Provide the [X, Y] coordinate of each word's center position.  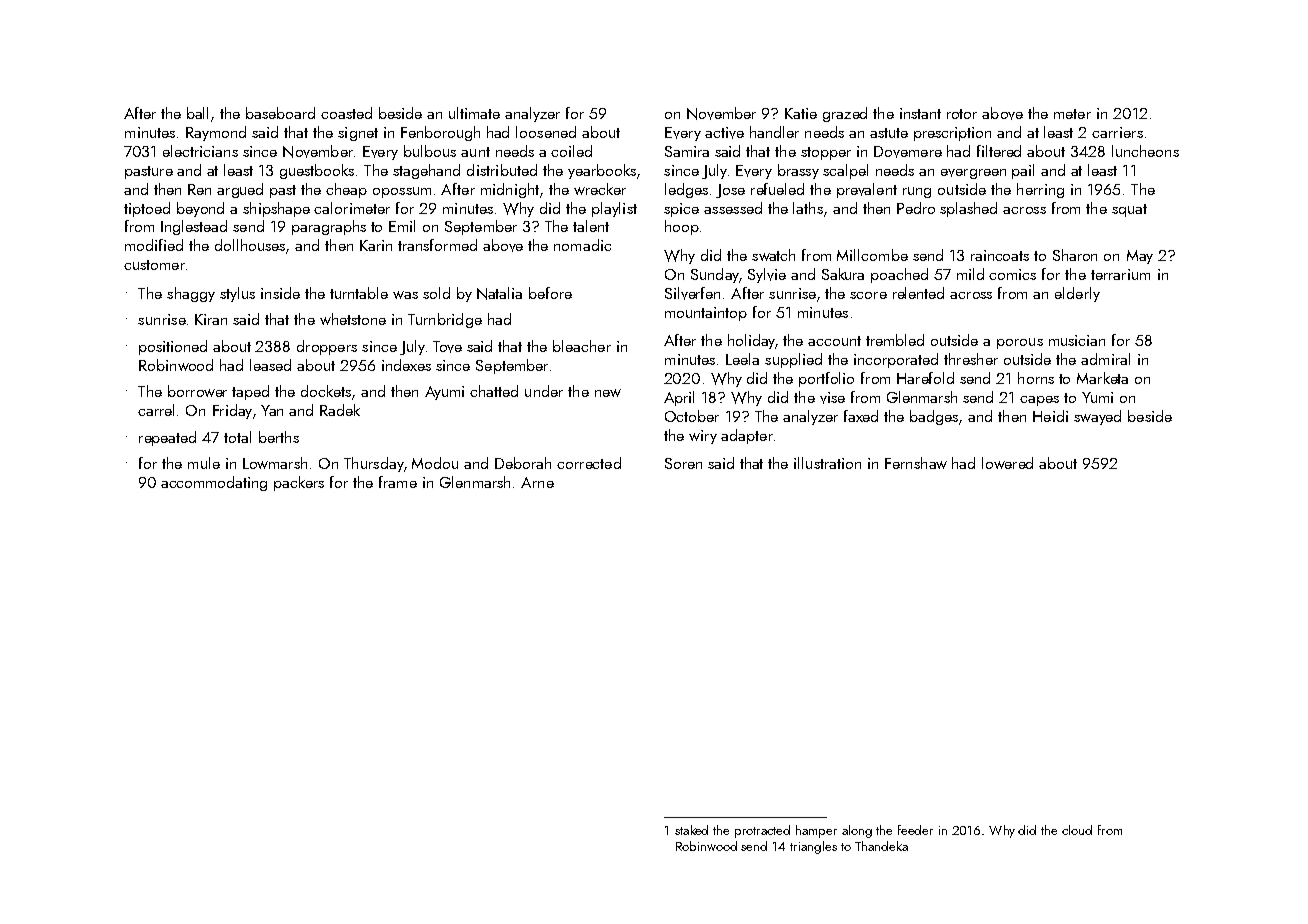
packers [299, 483]
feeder [915, 830]
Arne [537, 482]
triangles [813, 847]
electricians [200, 151]
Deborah [523, 463]
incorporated [896, 360]
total [237, 437]
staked [691, 830]
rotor [962, 114]
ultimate [474, 113]
